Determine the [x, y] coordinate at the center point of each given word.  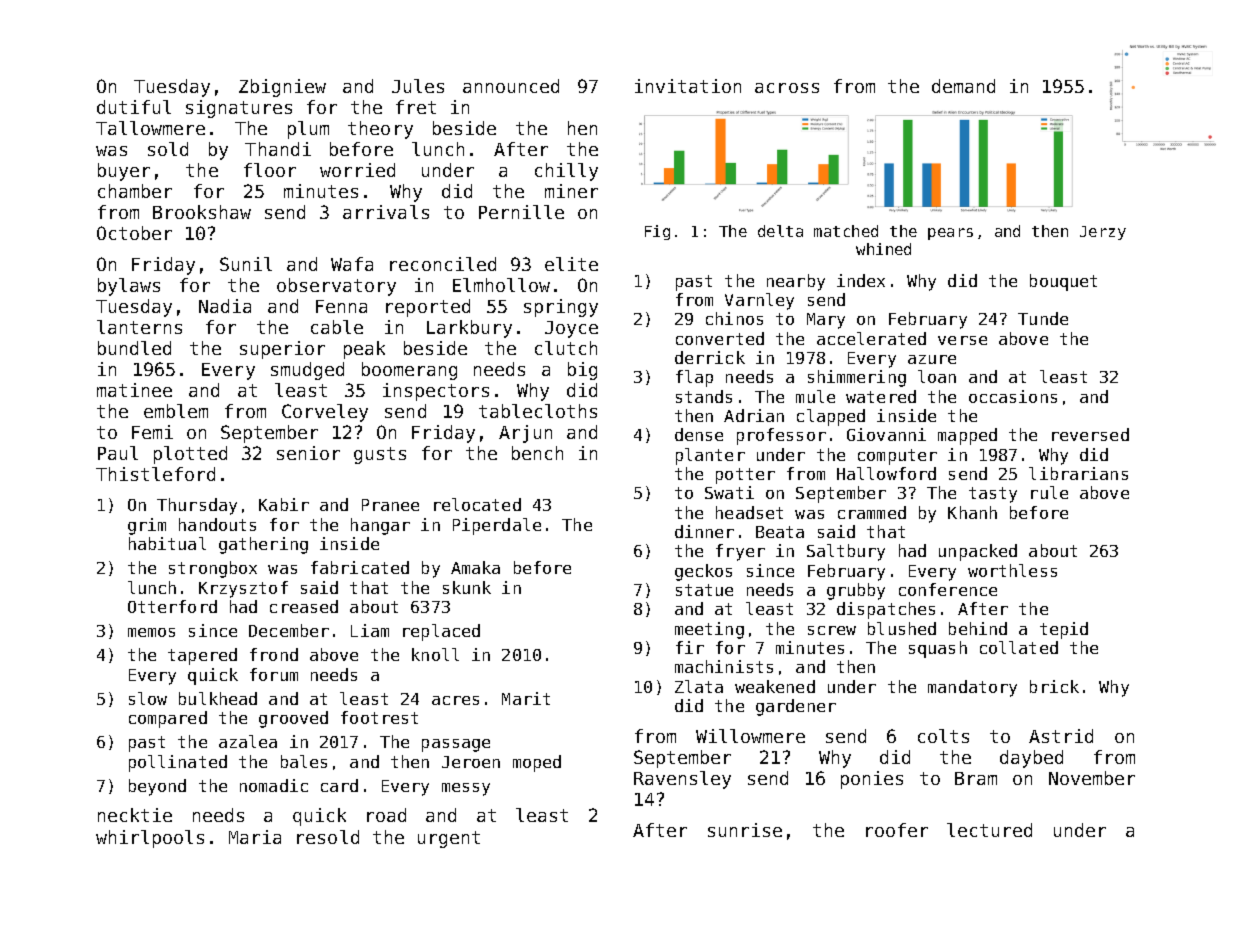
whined [883, 249]
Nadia [225, 306]
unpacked [978, 552]
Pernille [521, 212]
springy [561, 308]
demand [963, 86]
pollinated [178, 763]
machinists [724, 666]
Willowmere [750, 736]
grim [147, 526]
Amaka [475, 567]
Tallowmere [150, 128]
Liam [370, 630]
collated [1019, 647]
